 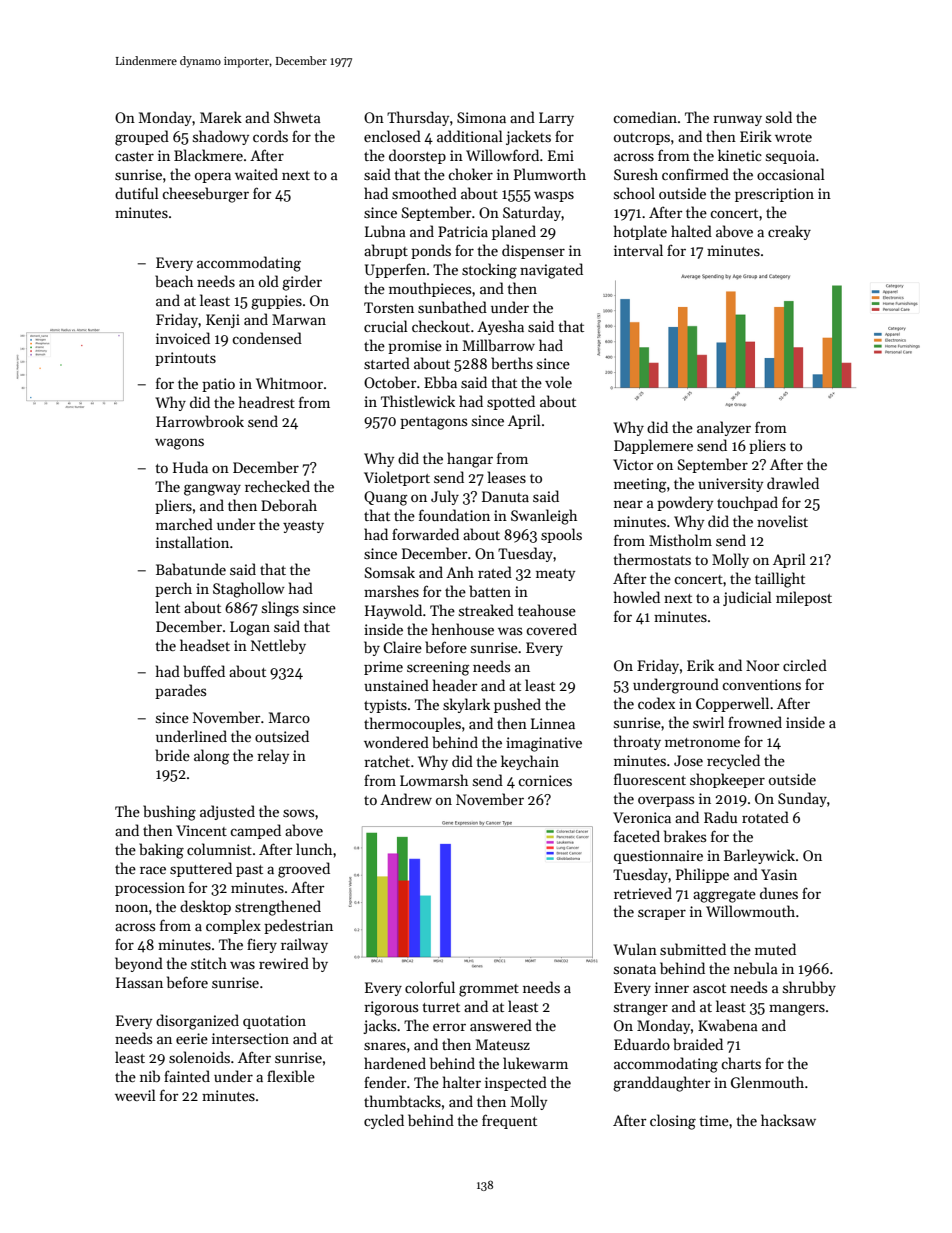 What do you see at coordinates (780, 580) in the screenshot?
I see `taillight` at bounding box center [780, 580].
